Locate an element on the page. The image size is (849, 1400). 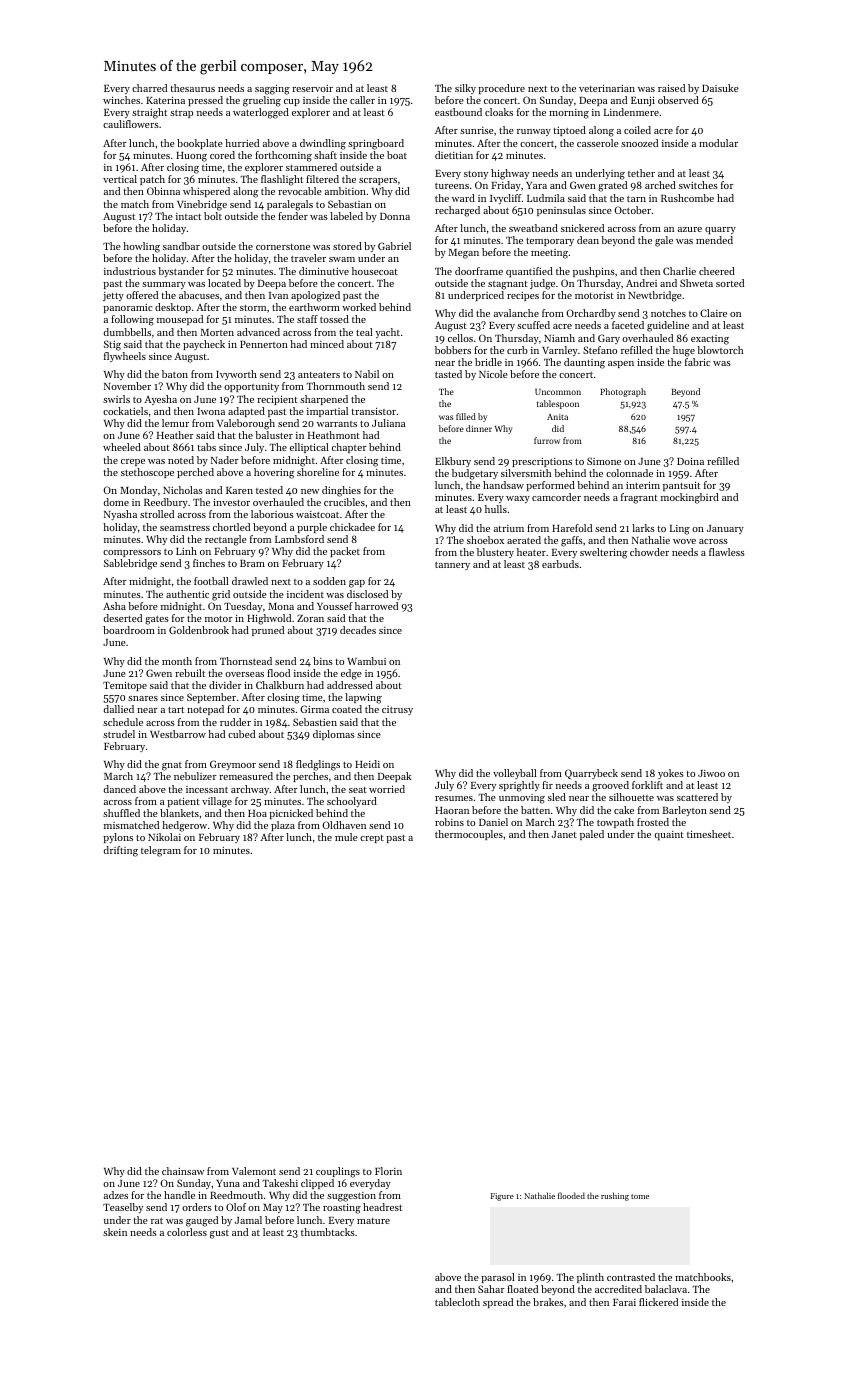
procedure is located at coordinates (501, 89).
